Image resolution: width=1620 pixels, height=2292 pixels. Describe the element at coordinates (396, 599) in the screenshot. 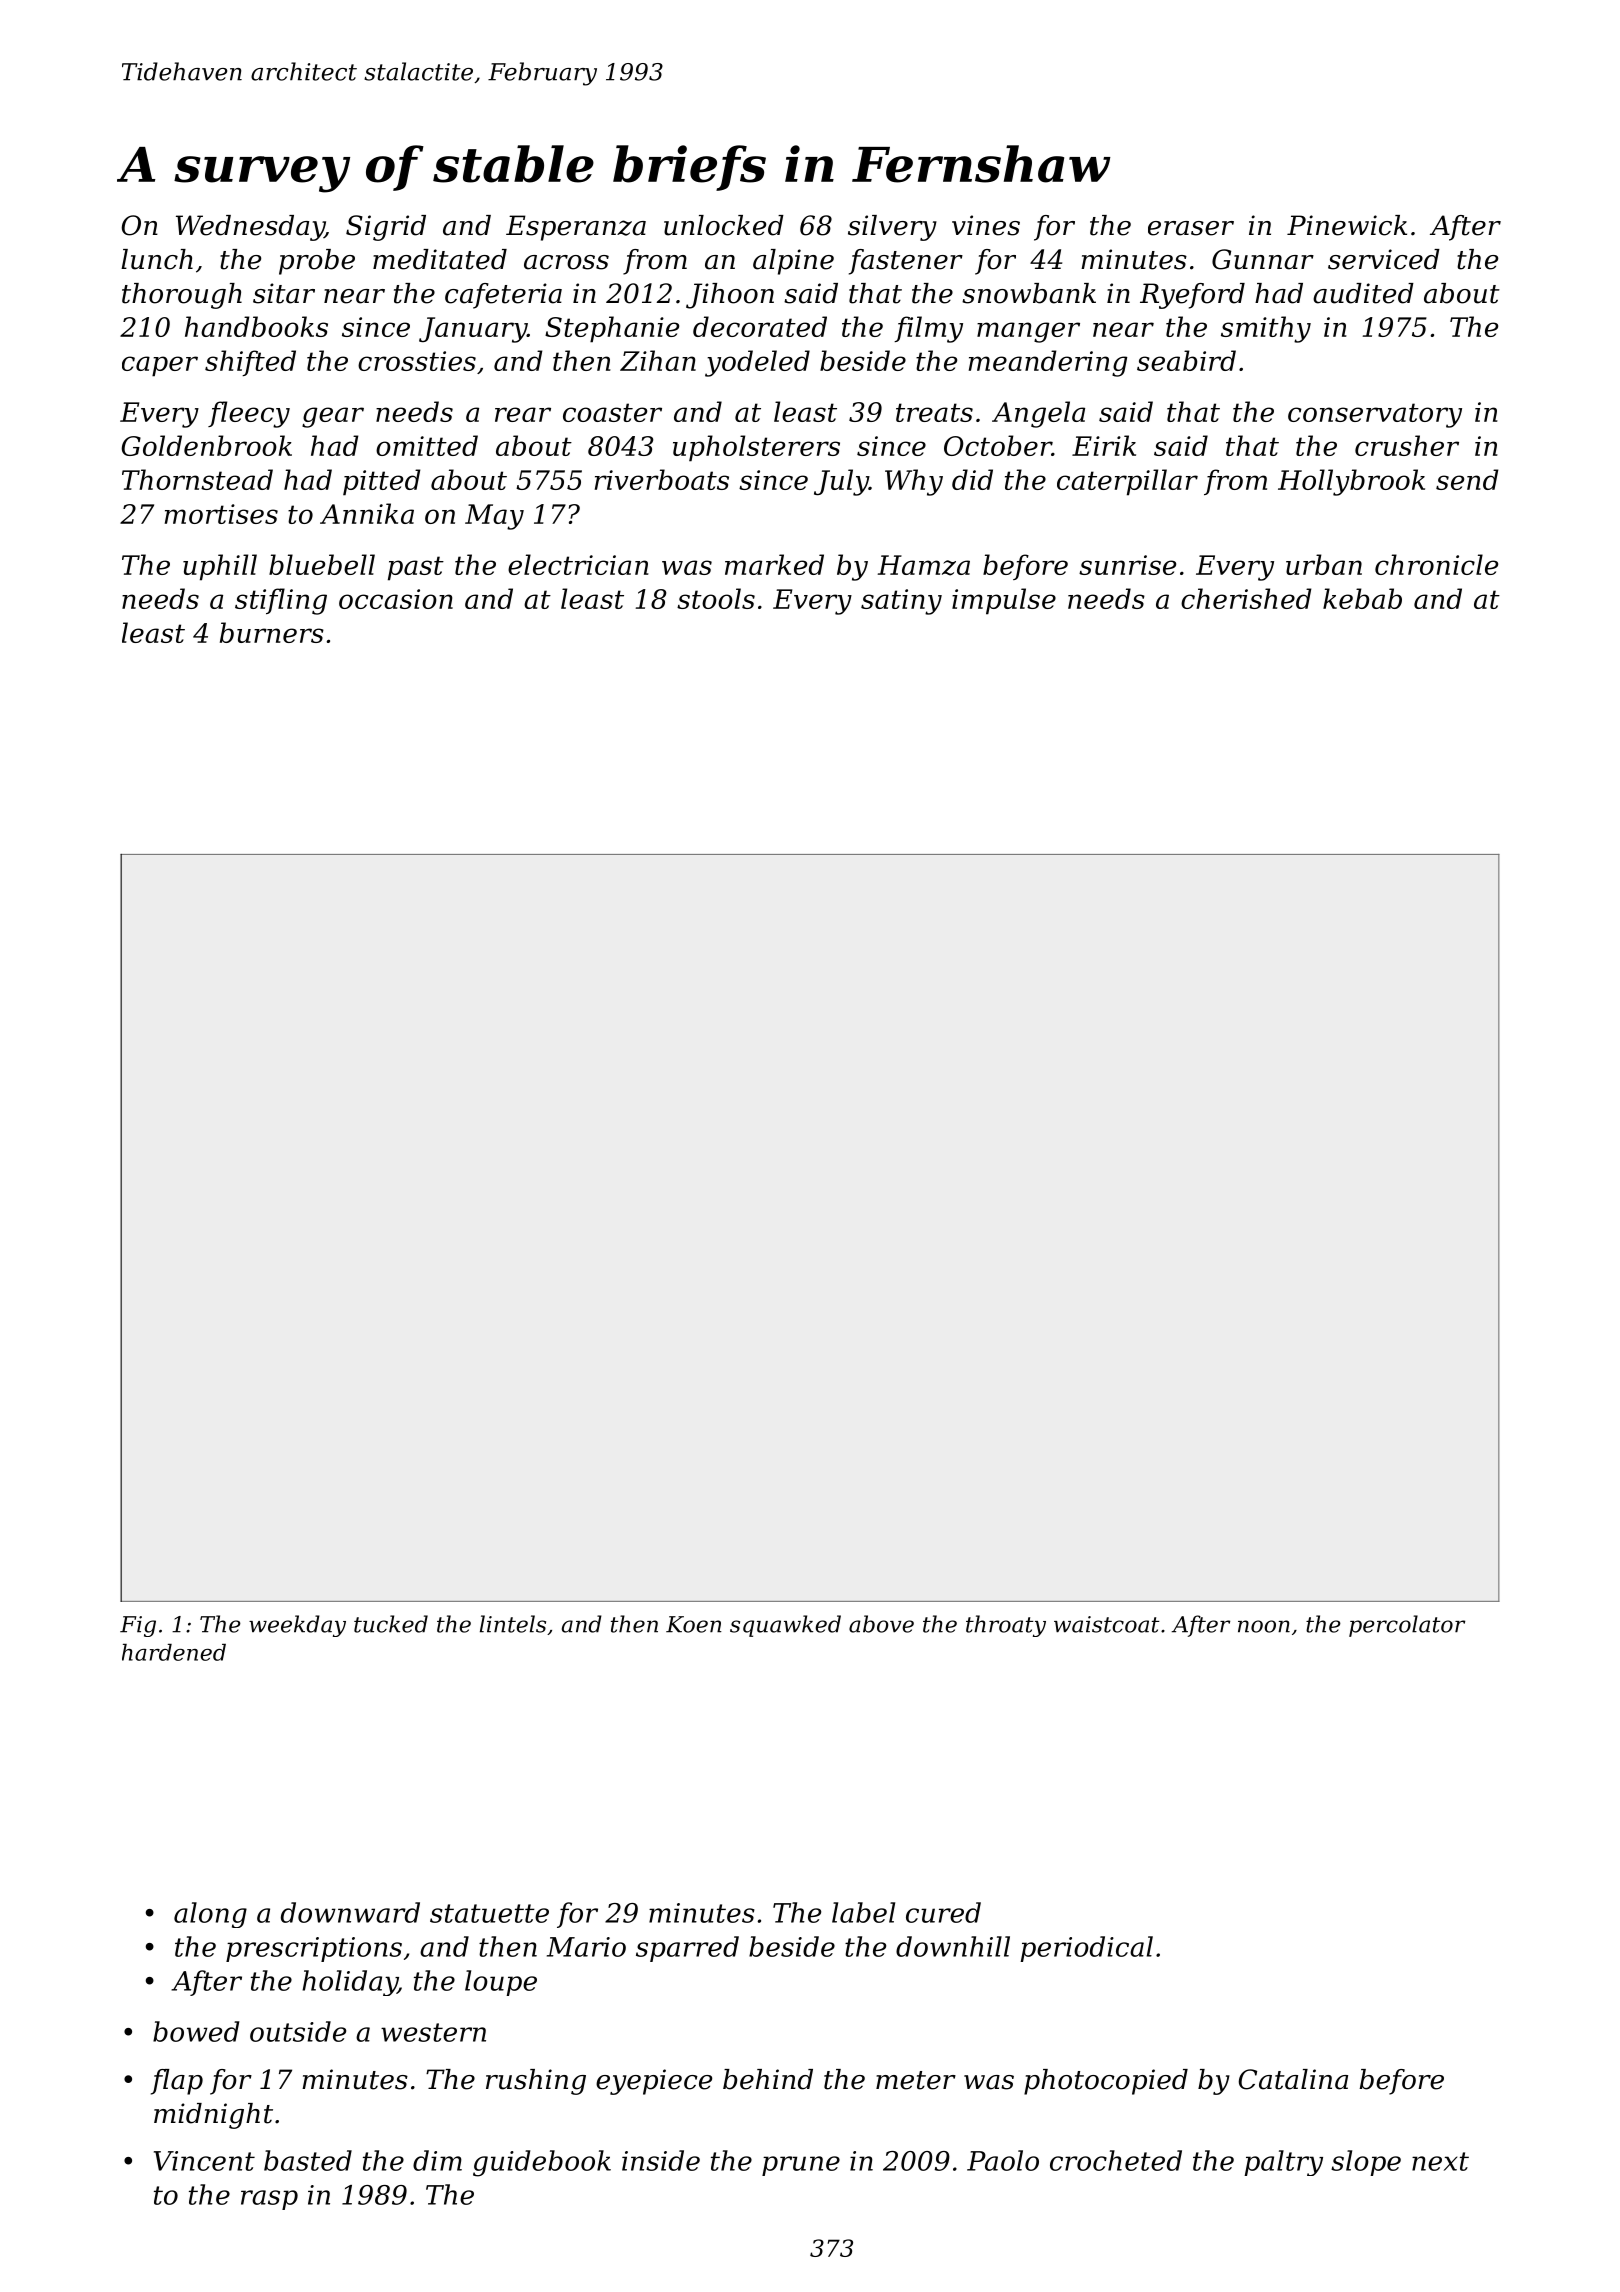

I see `occasion` at that location.
